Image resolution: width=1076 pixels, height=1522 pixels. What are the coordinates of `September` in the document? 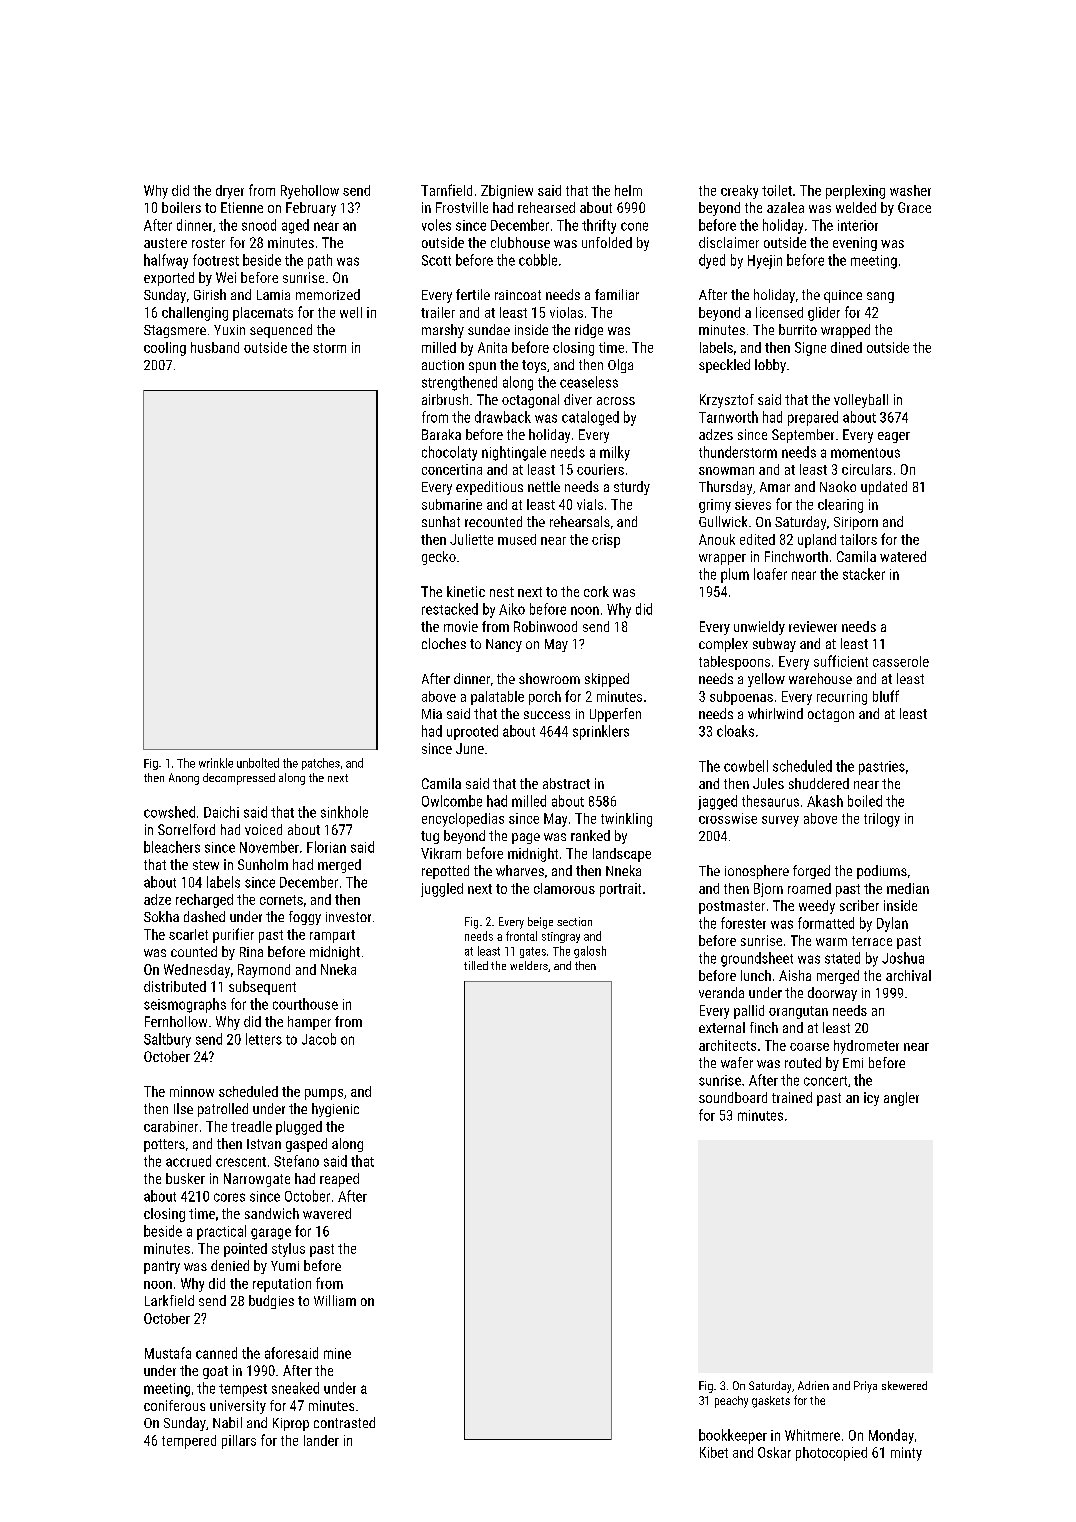 It's located at (803, 436).
